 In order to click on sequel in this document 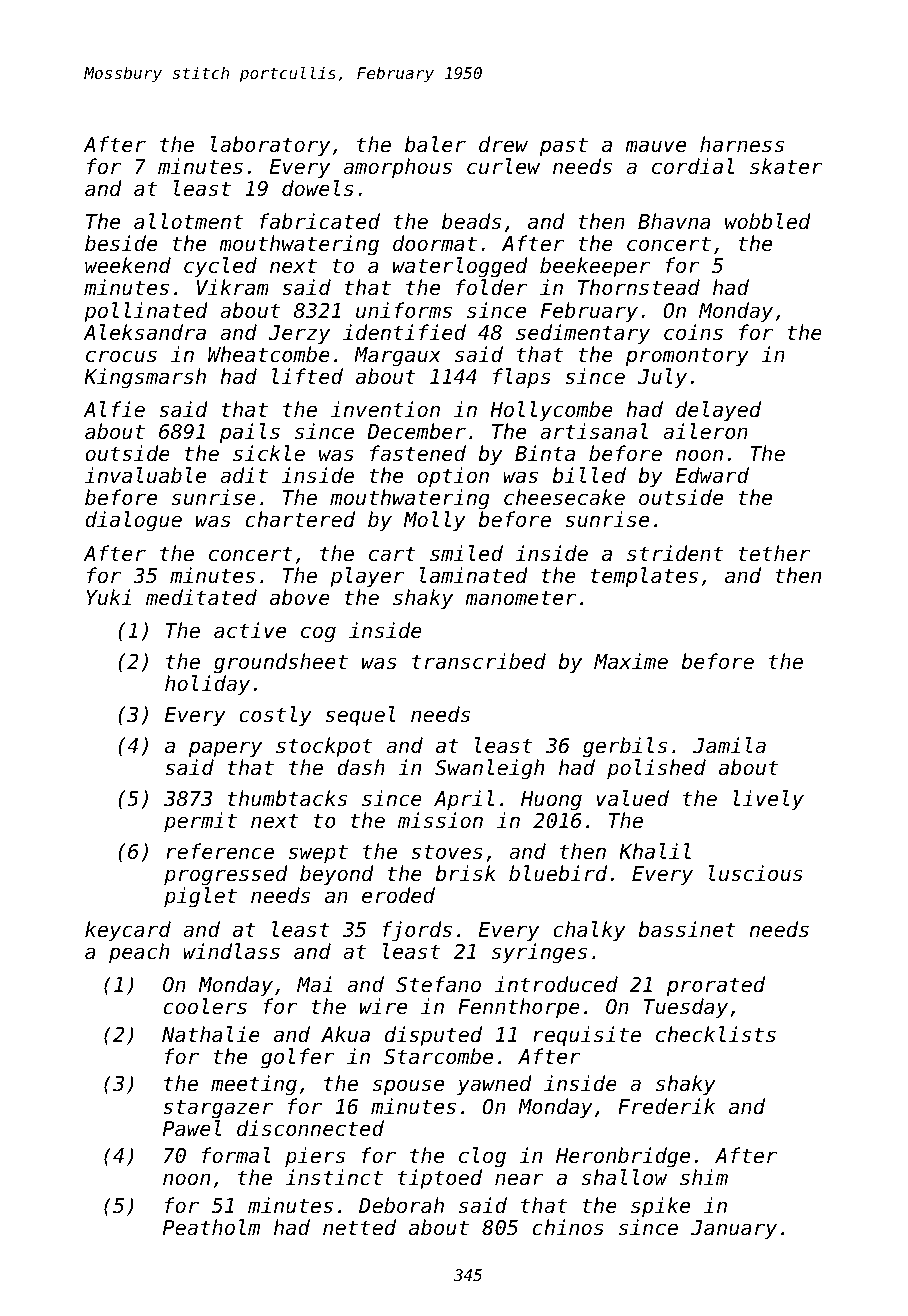, I will do `click(360, 716)`.
